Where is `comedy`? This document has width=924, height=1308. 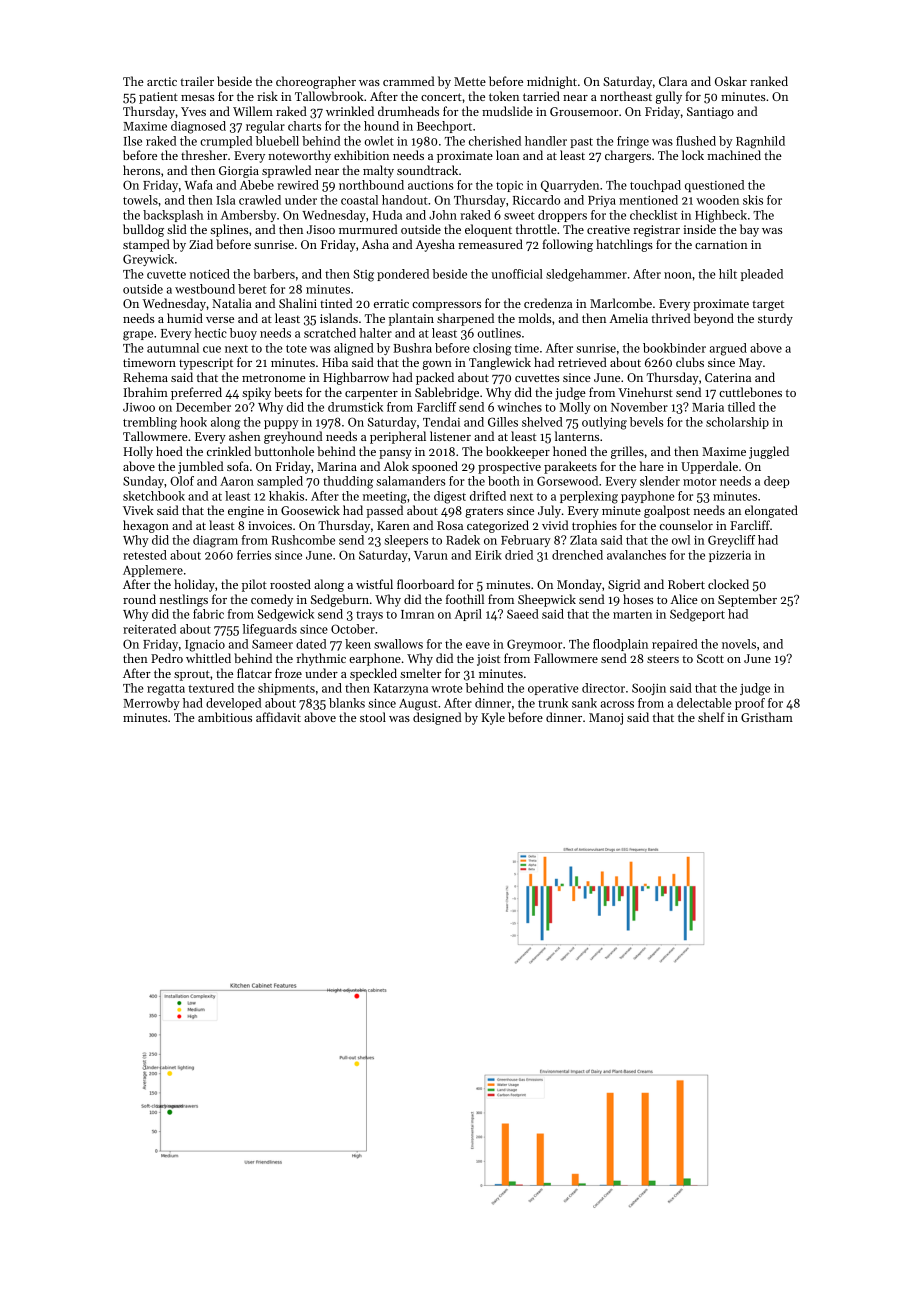
comedy is located at coordinates (272, 600).
